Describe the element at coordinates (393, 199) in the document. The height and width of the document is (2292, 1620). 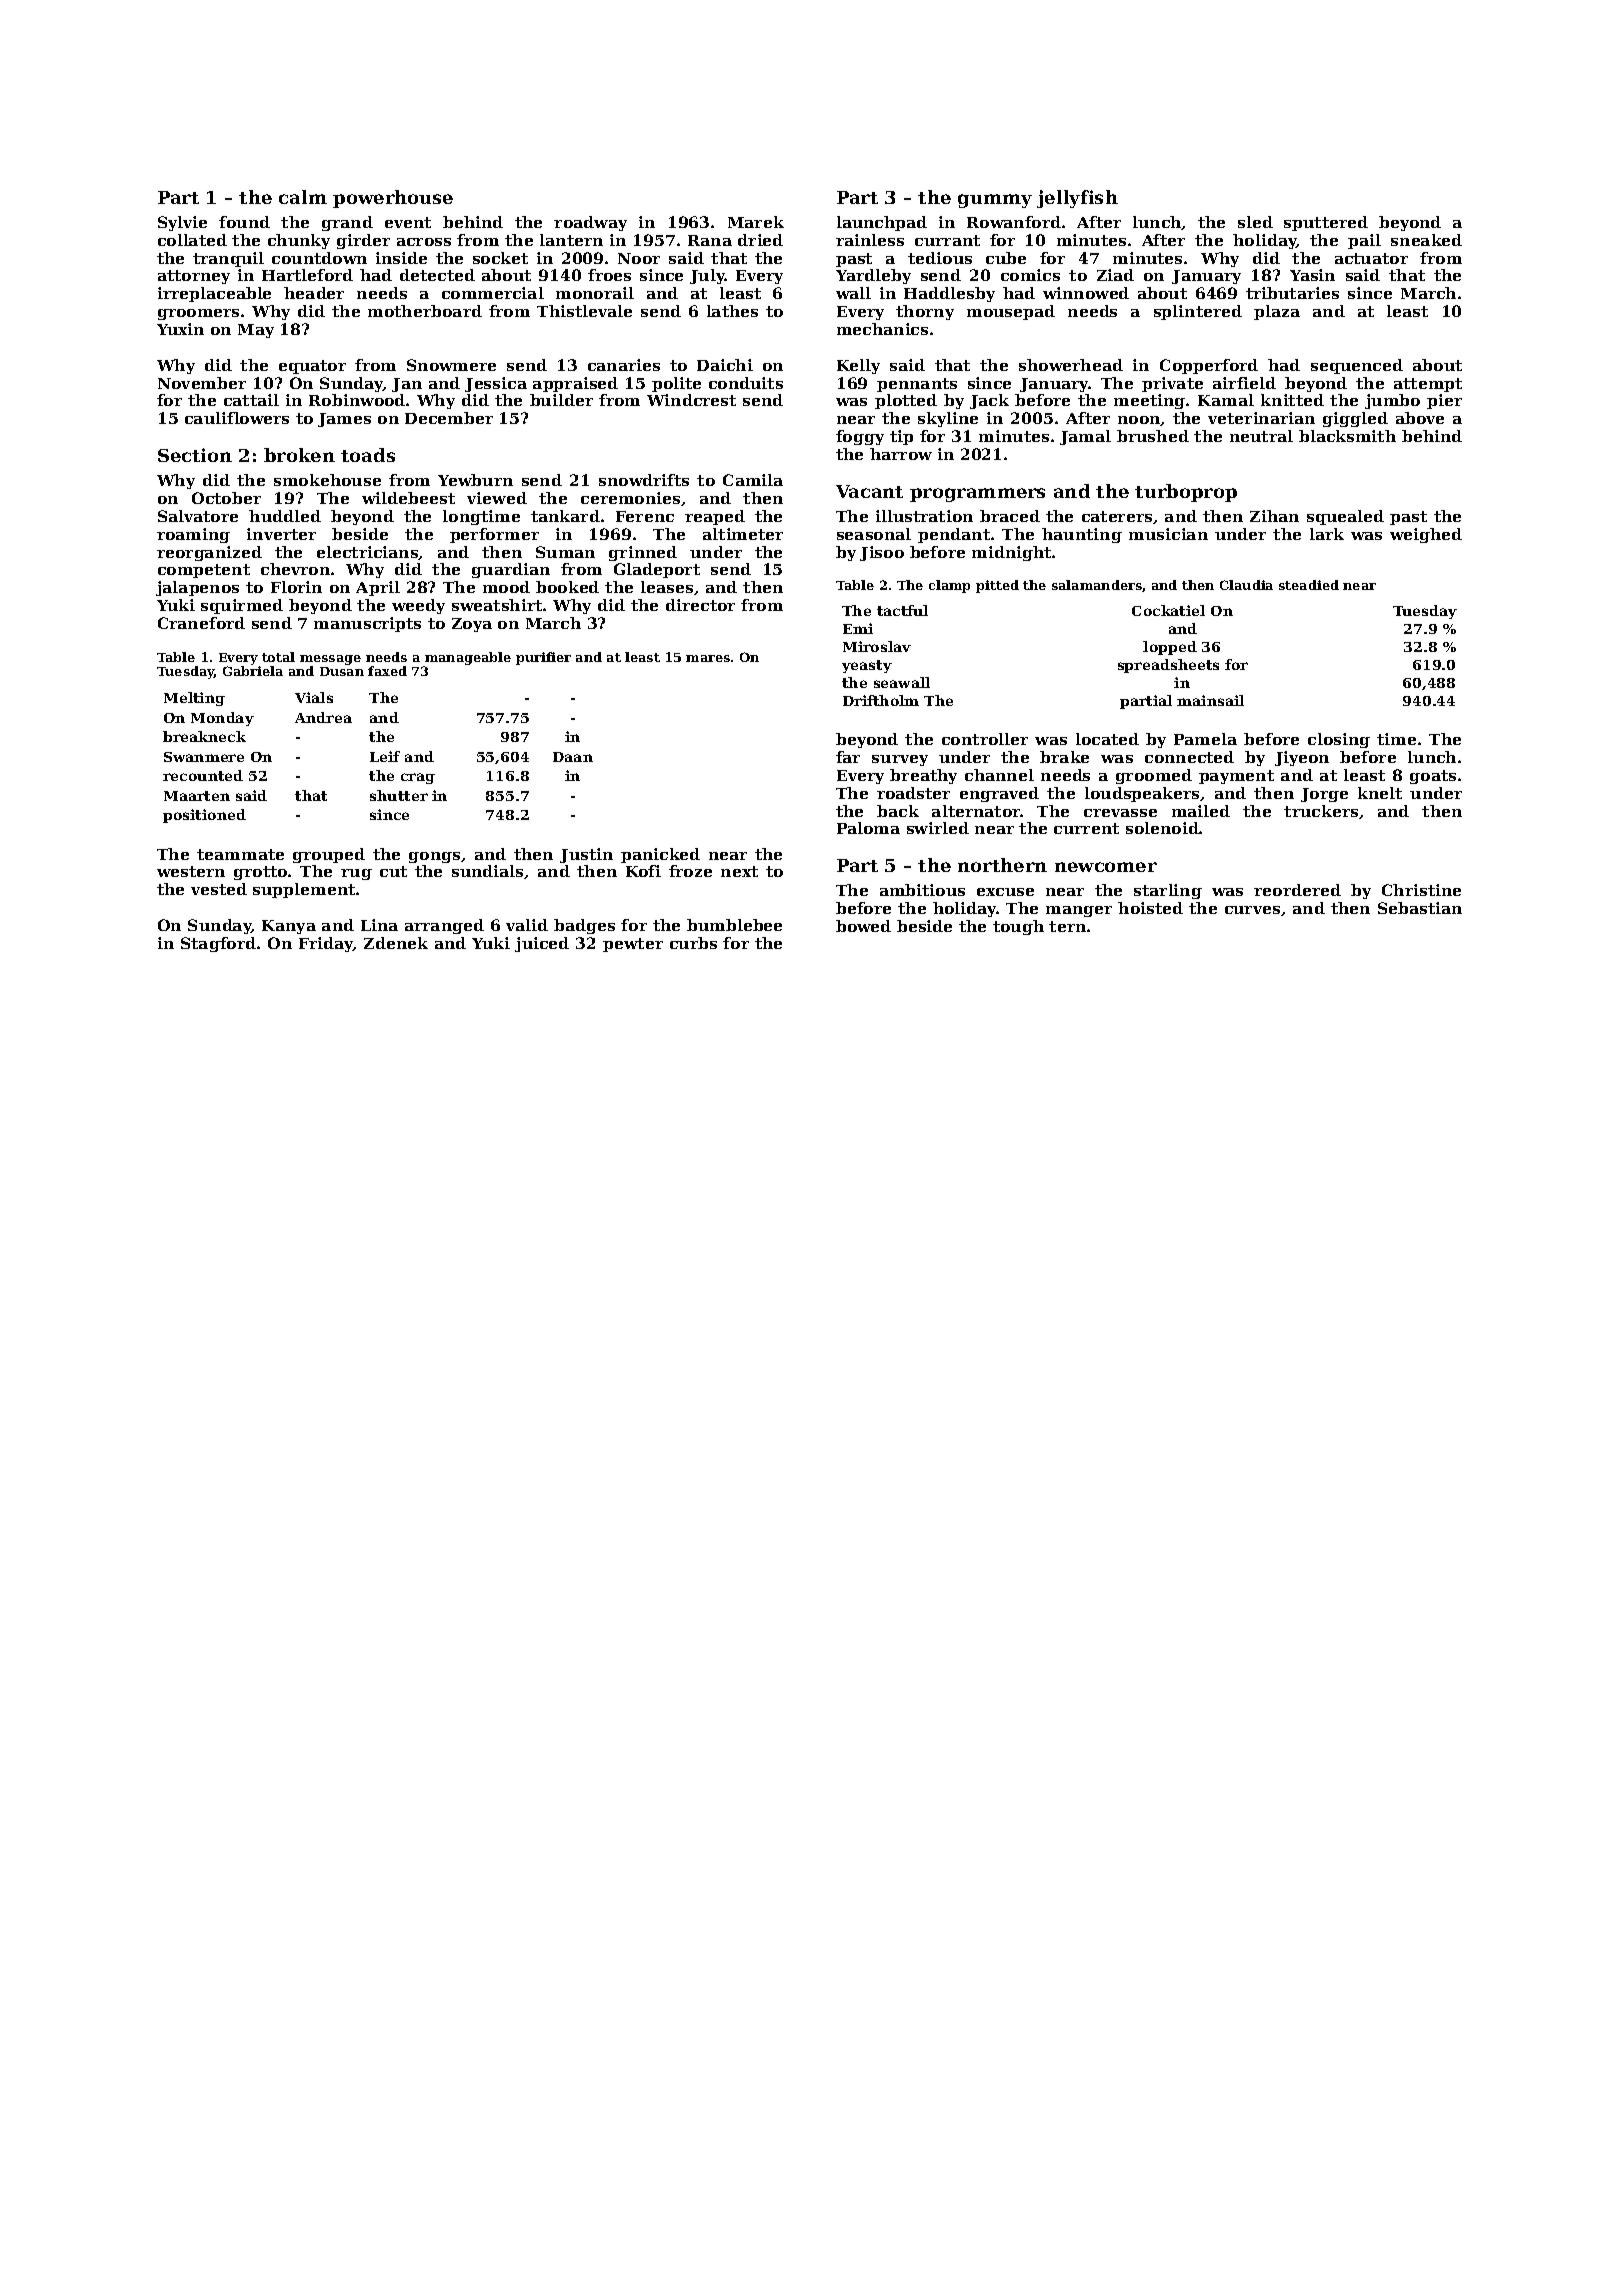
I see `powerhouse` at that location.
